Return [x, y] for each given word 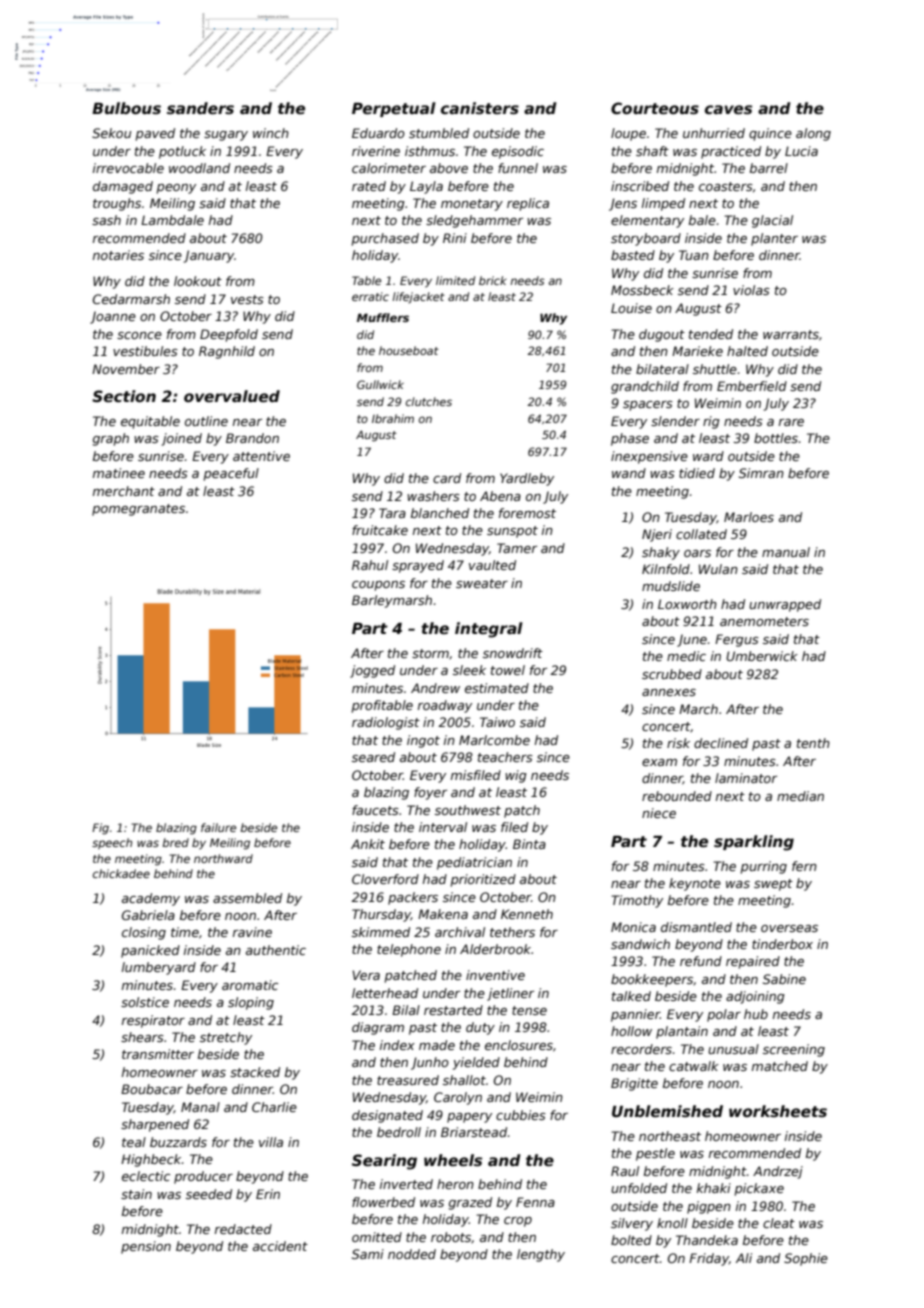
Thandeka [707, 1240]
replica [528, 204]
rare [791, 422]
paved [155, 134]
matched [780, 1066]
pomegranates [138, 510]
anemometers [764, 621]
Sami [368, 1254]
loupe [628, 134]
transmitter [158, 1054]
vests [247, 299]
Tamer [517, 548]
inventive [495, 975]
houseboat [409, 350]
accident [280, 1246]
